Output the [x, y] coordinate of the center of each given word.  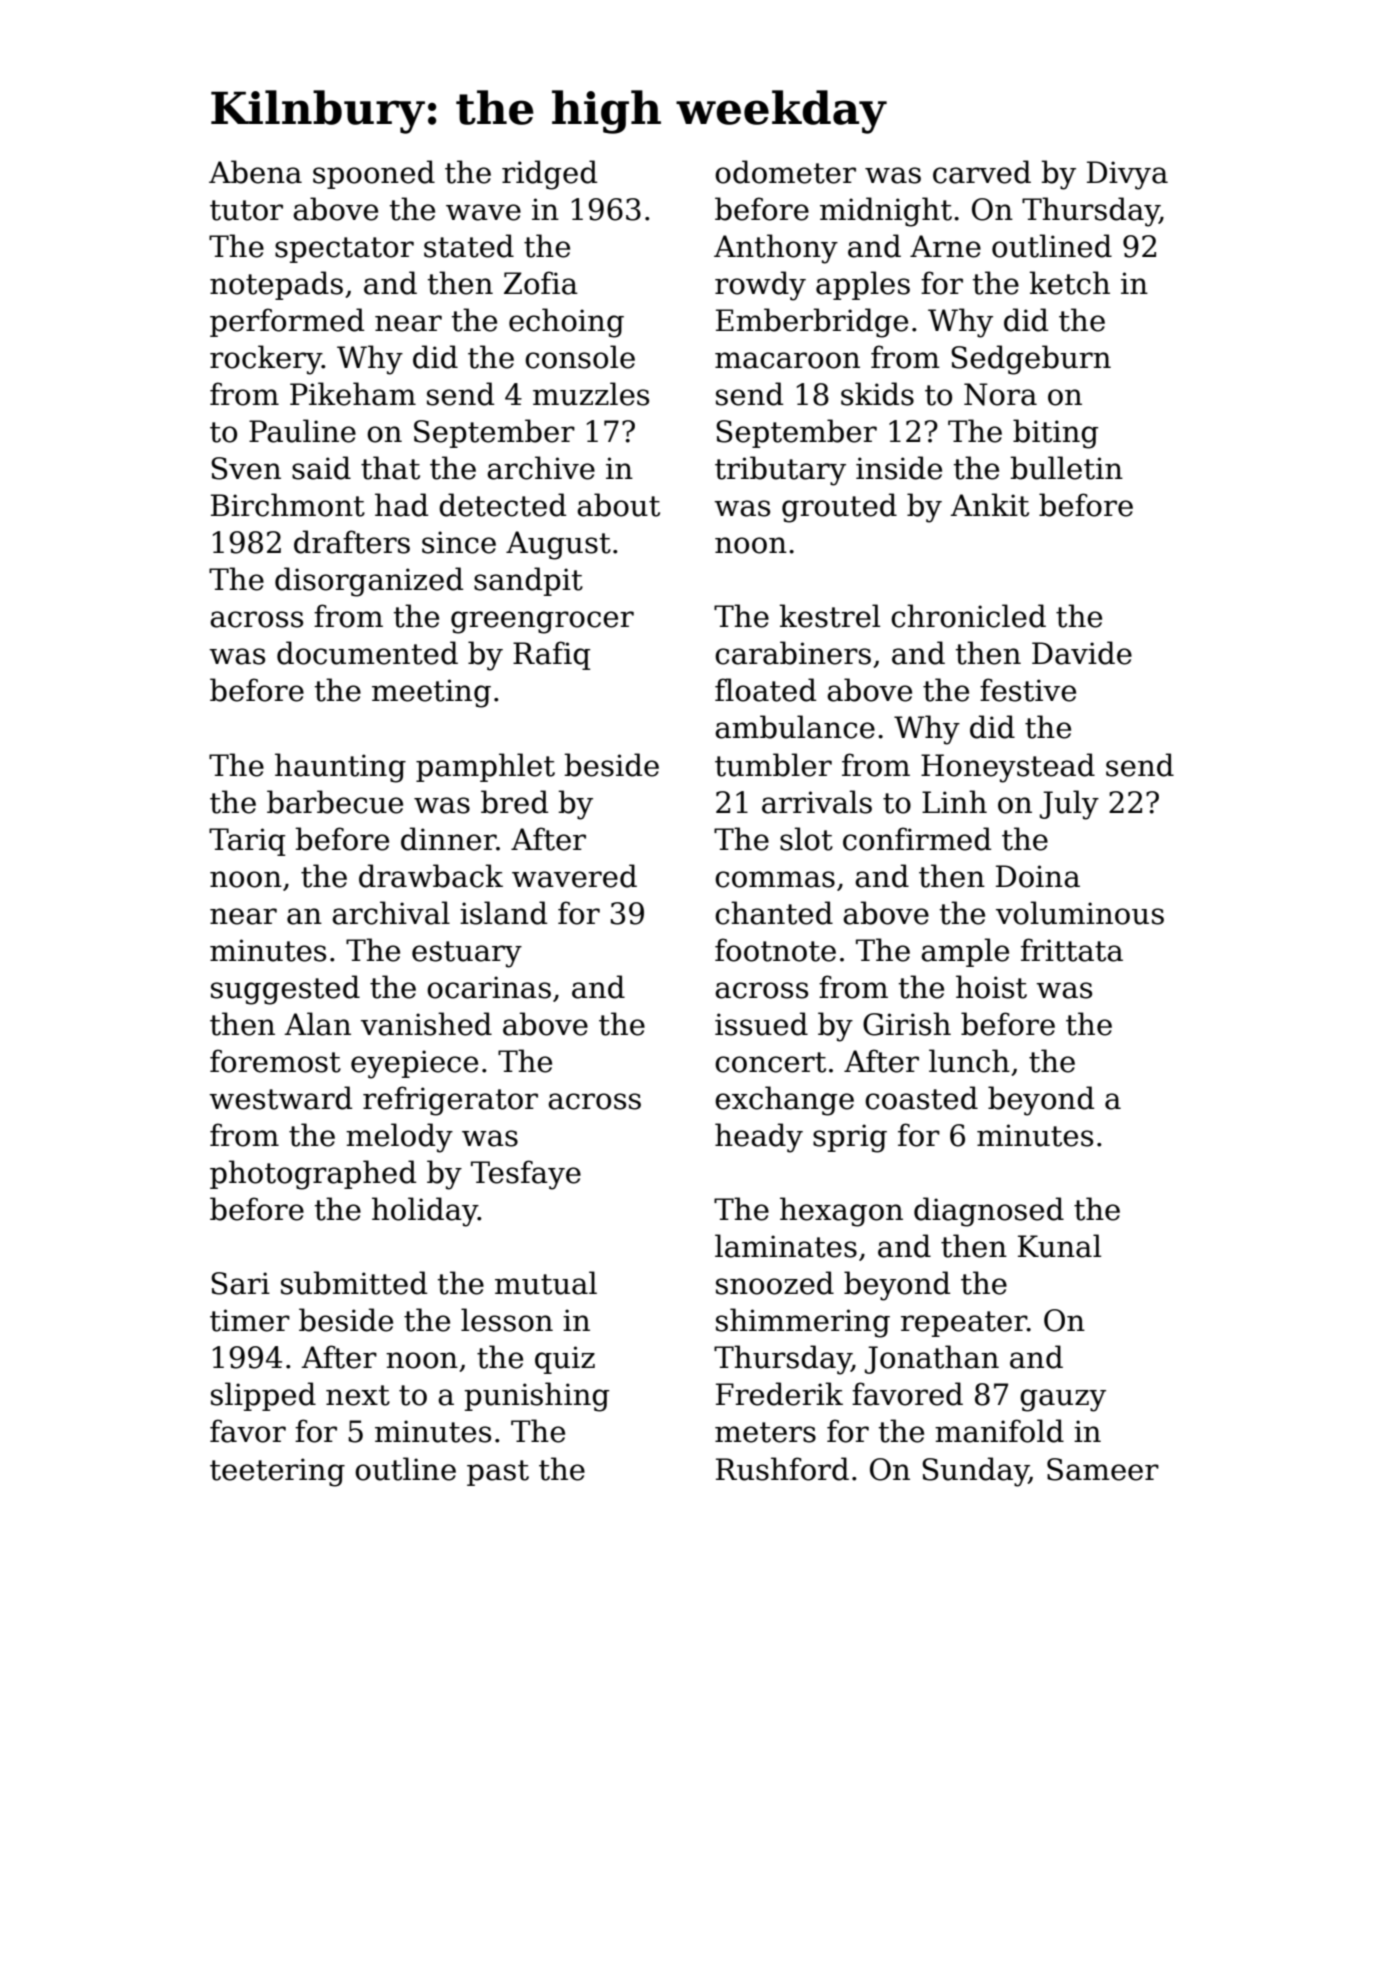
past [498, 1473]
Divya [1127, 175]
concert [770, 1062]
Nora [1000, 394]
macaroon [787, 360]
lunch [969, 1061]
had [401, 505]
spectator [344, 250]
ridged [549, 175]
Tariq [247, 842]
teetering [277, 1472]
